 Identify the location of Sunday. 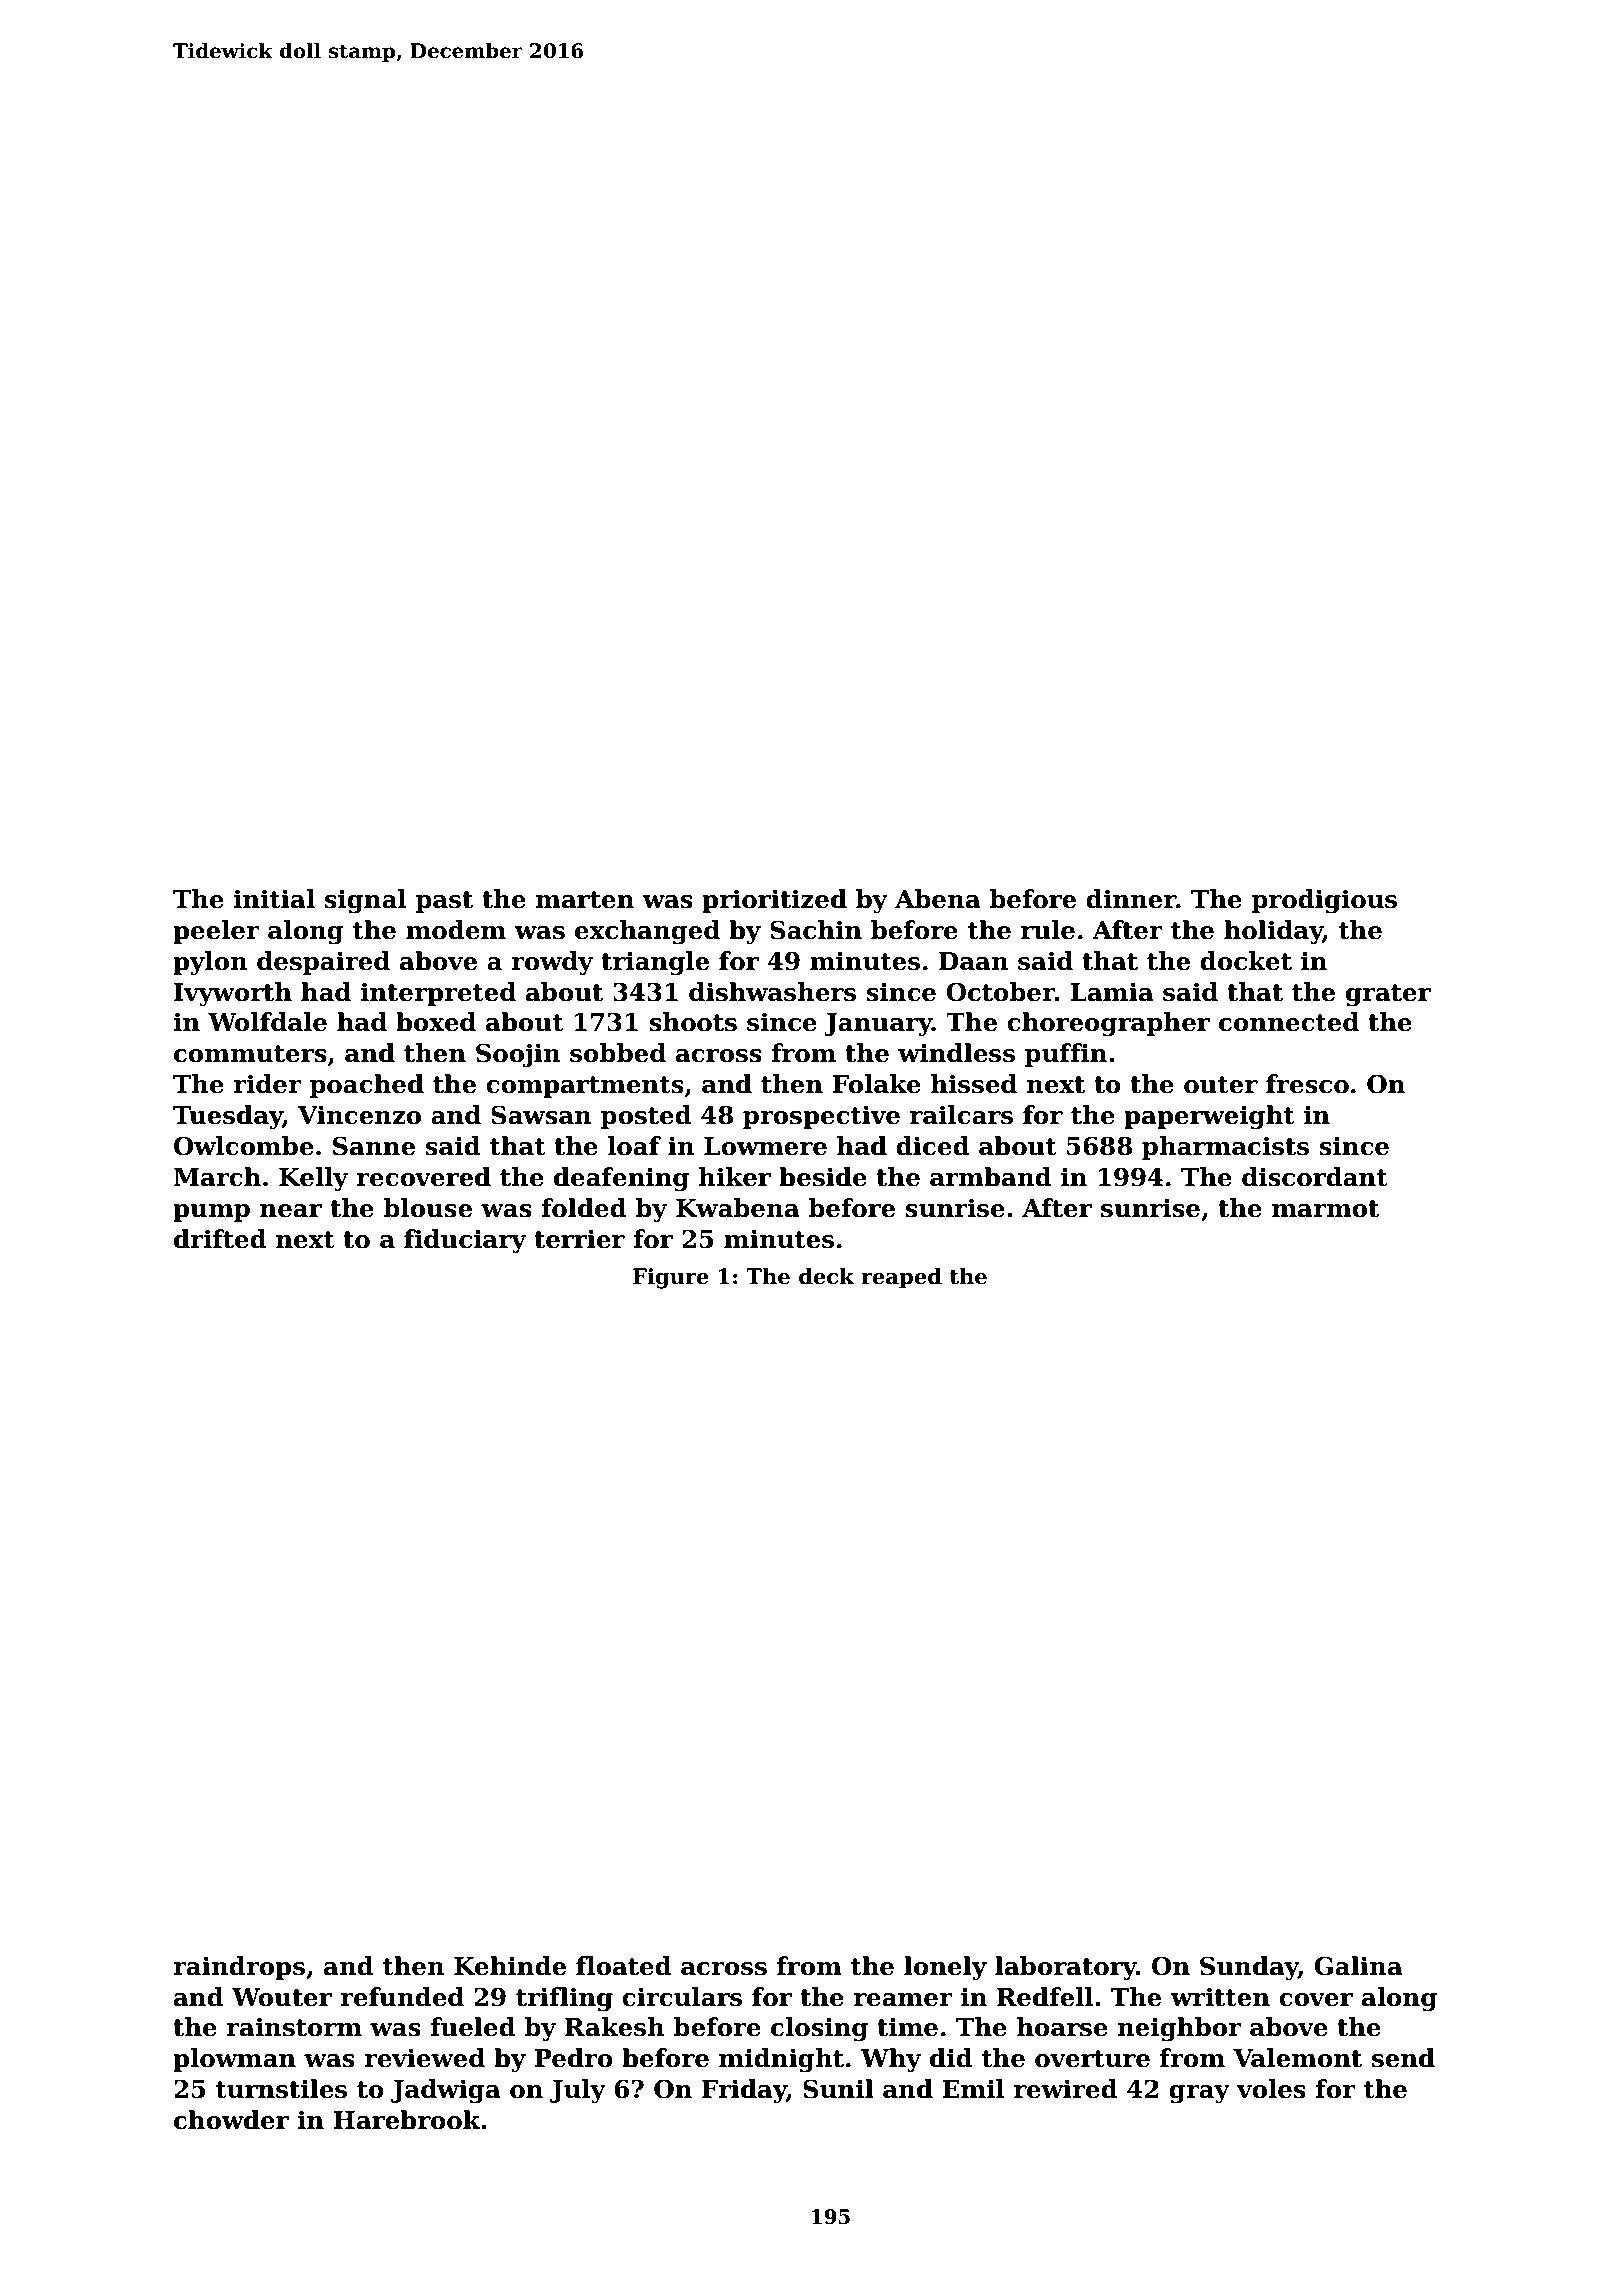
(1249, 1968).
